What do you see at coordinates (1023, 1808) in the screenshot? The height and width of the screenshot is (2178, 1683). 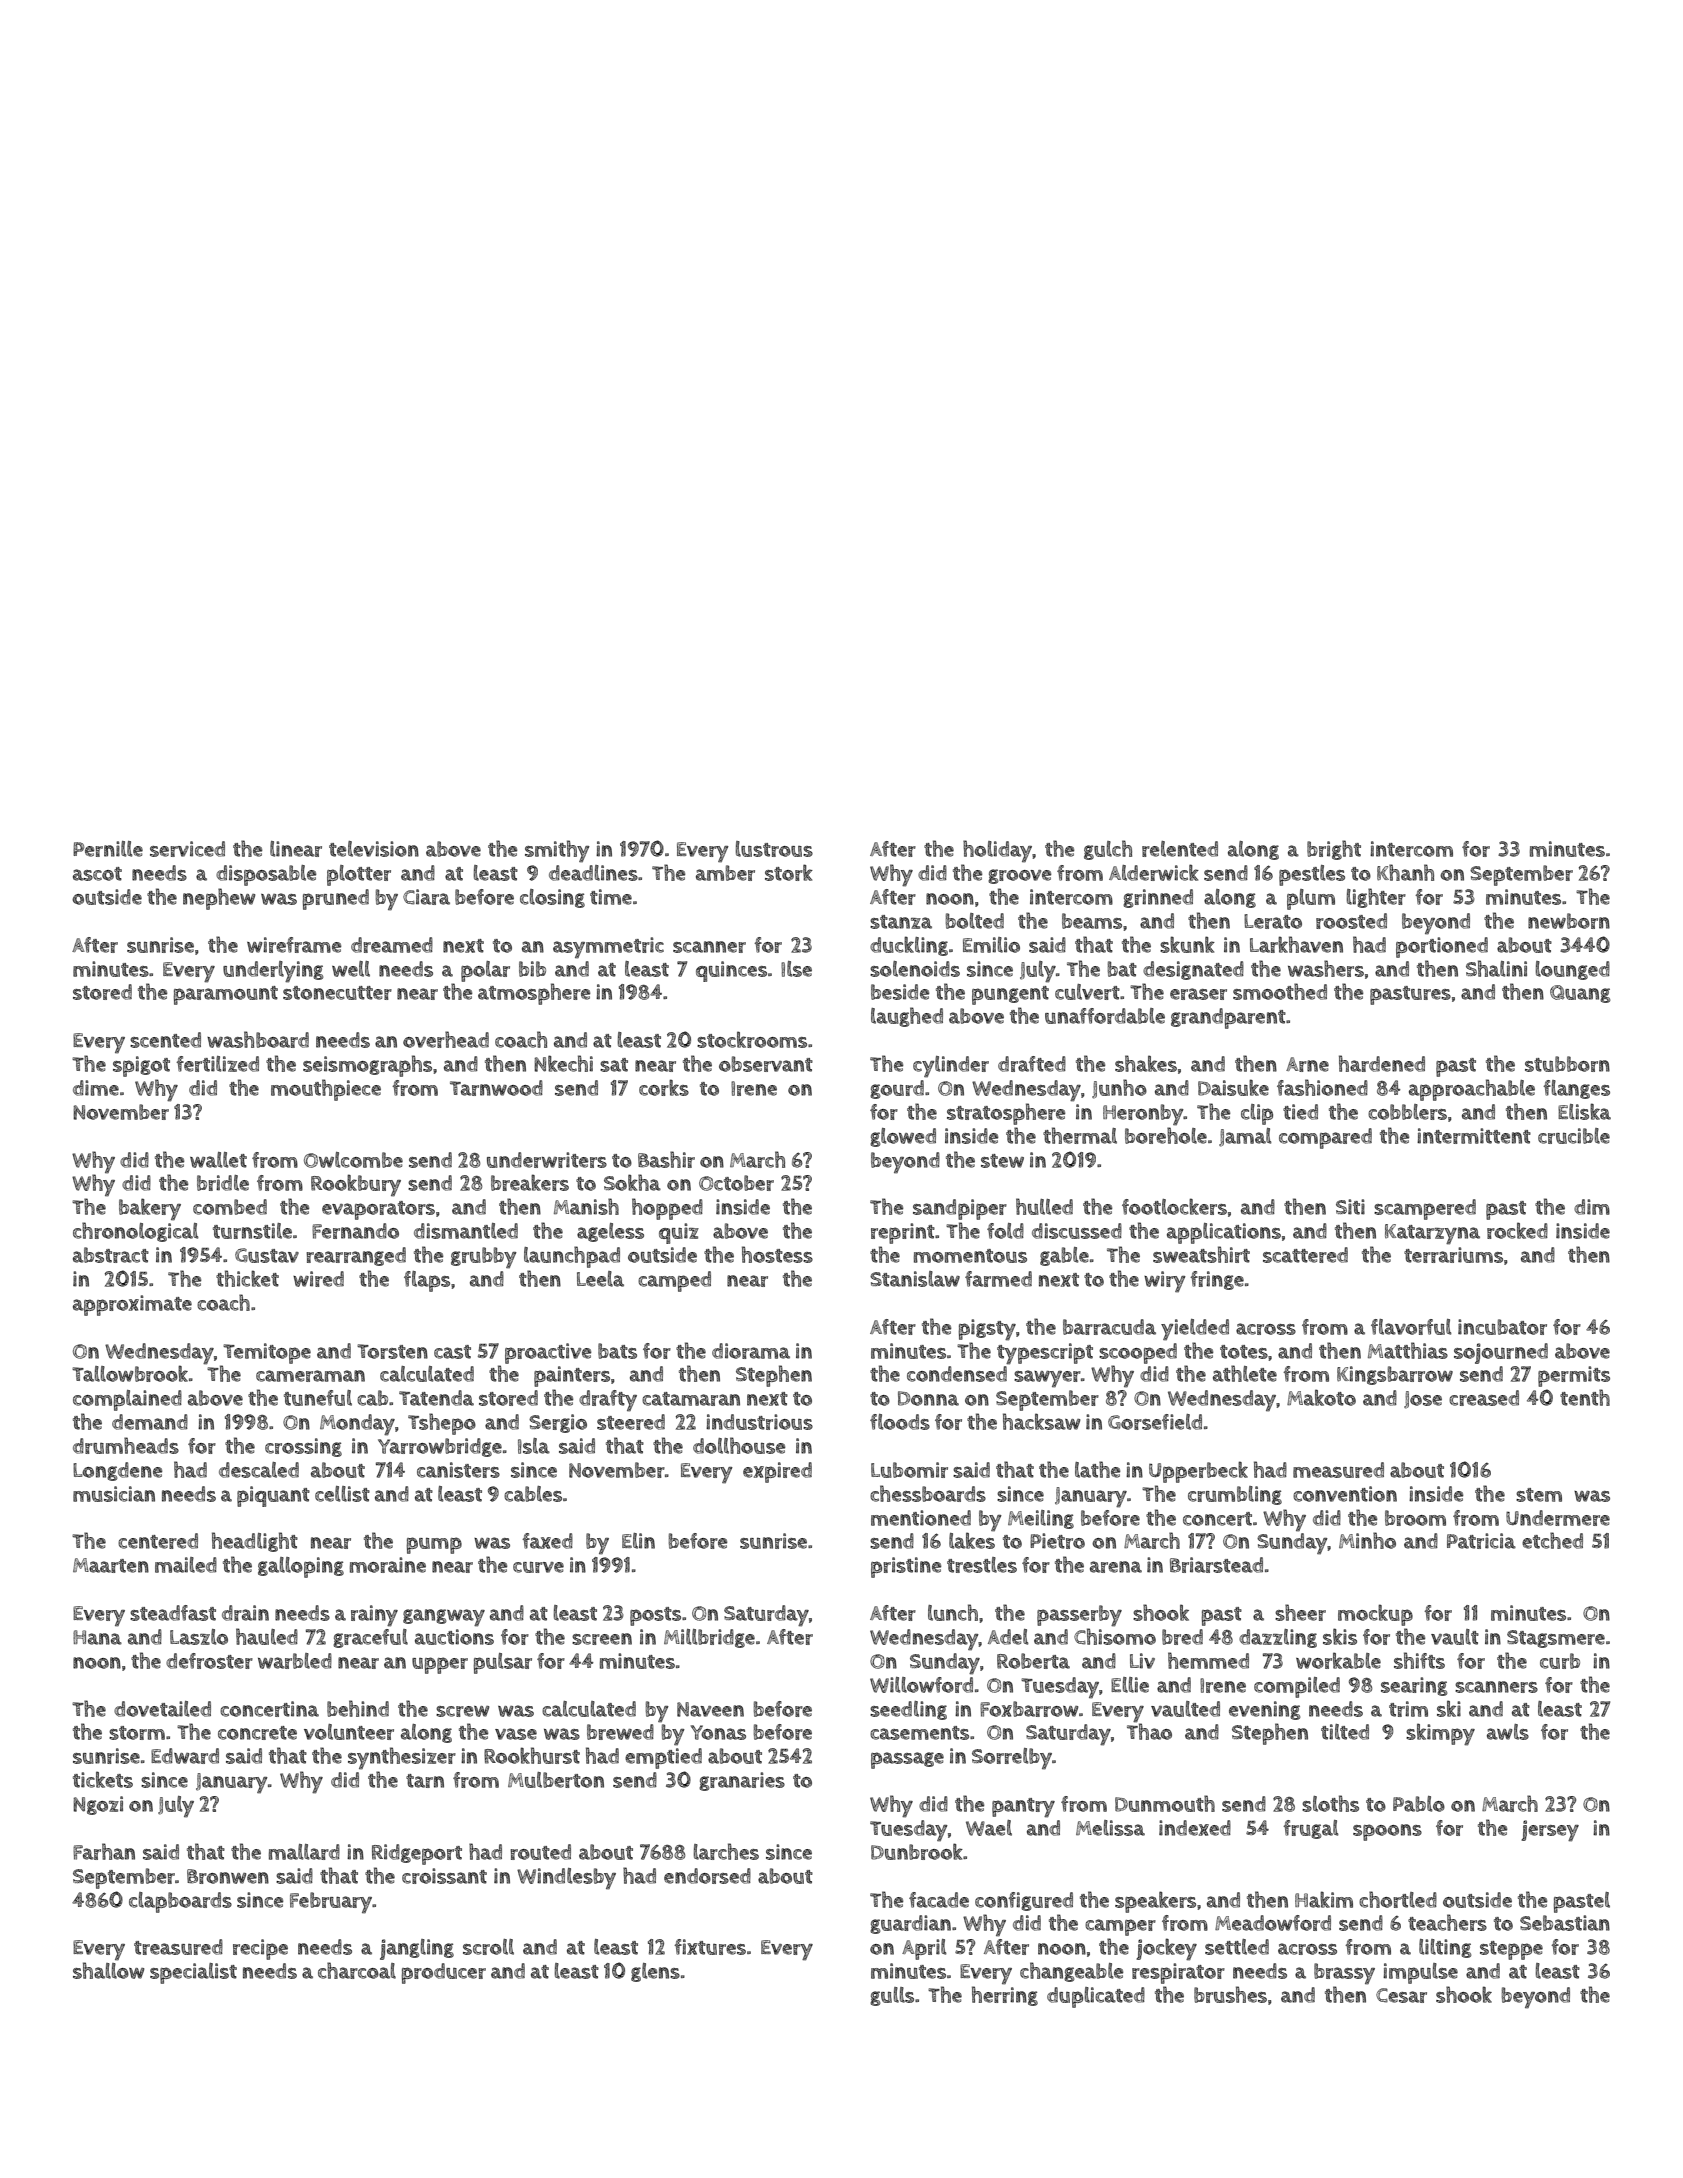 I see `pantry` at bounding box center [1023, 1808].
